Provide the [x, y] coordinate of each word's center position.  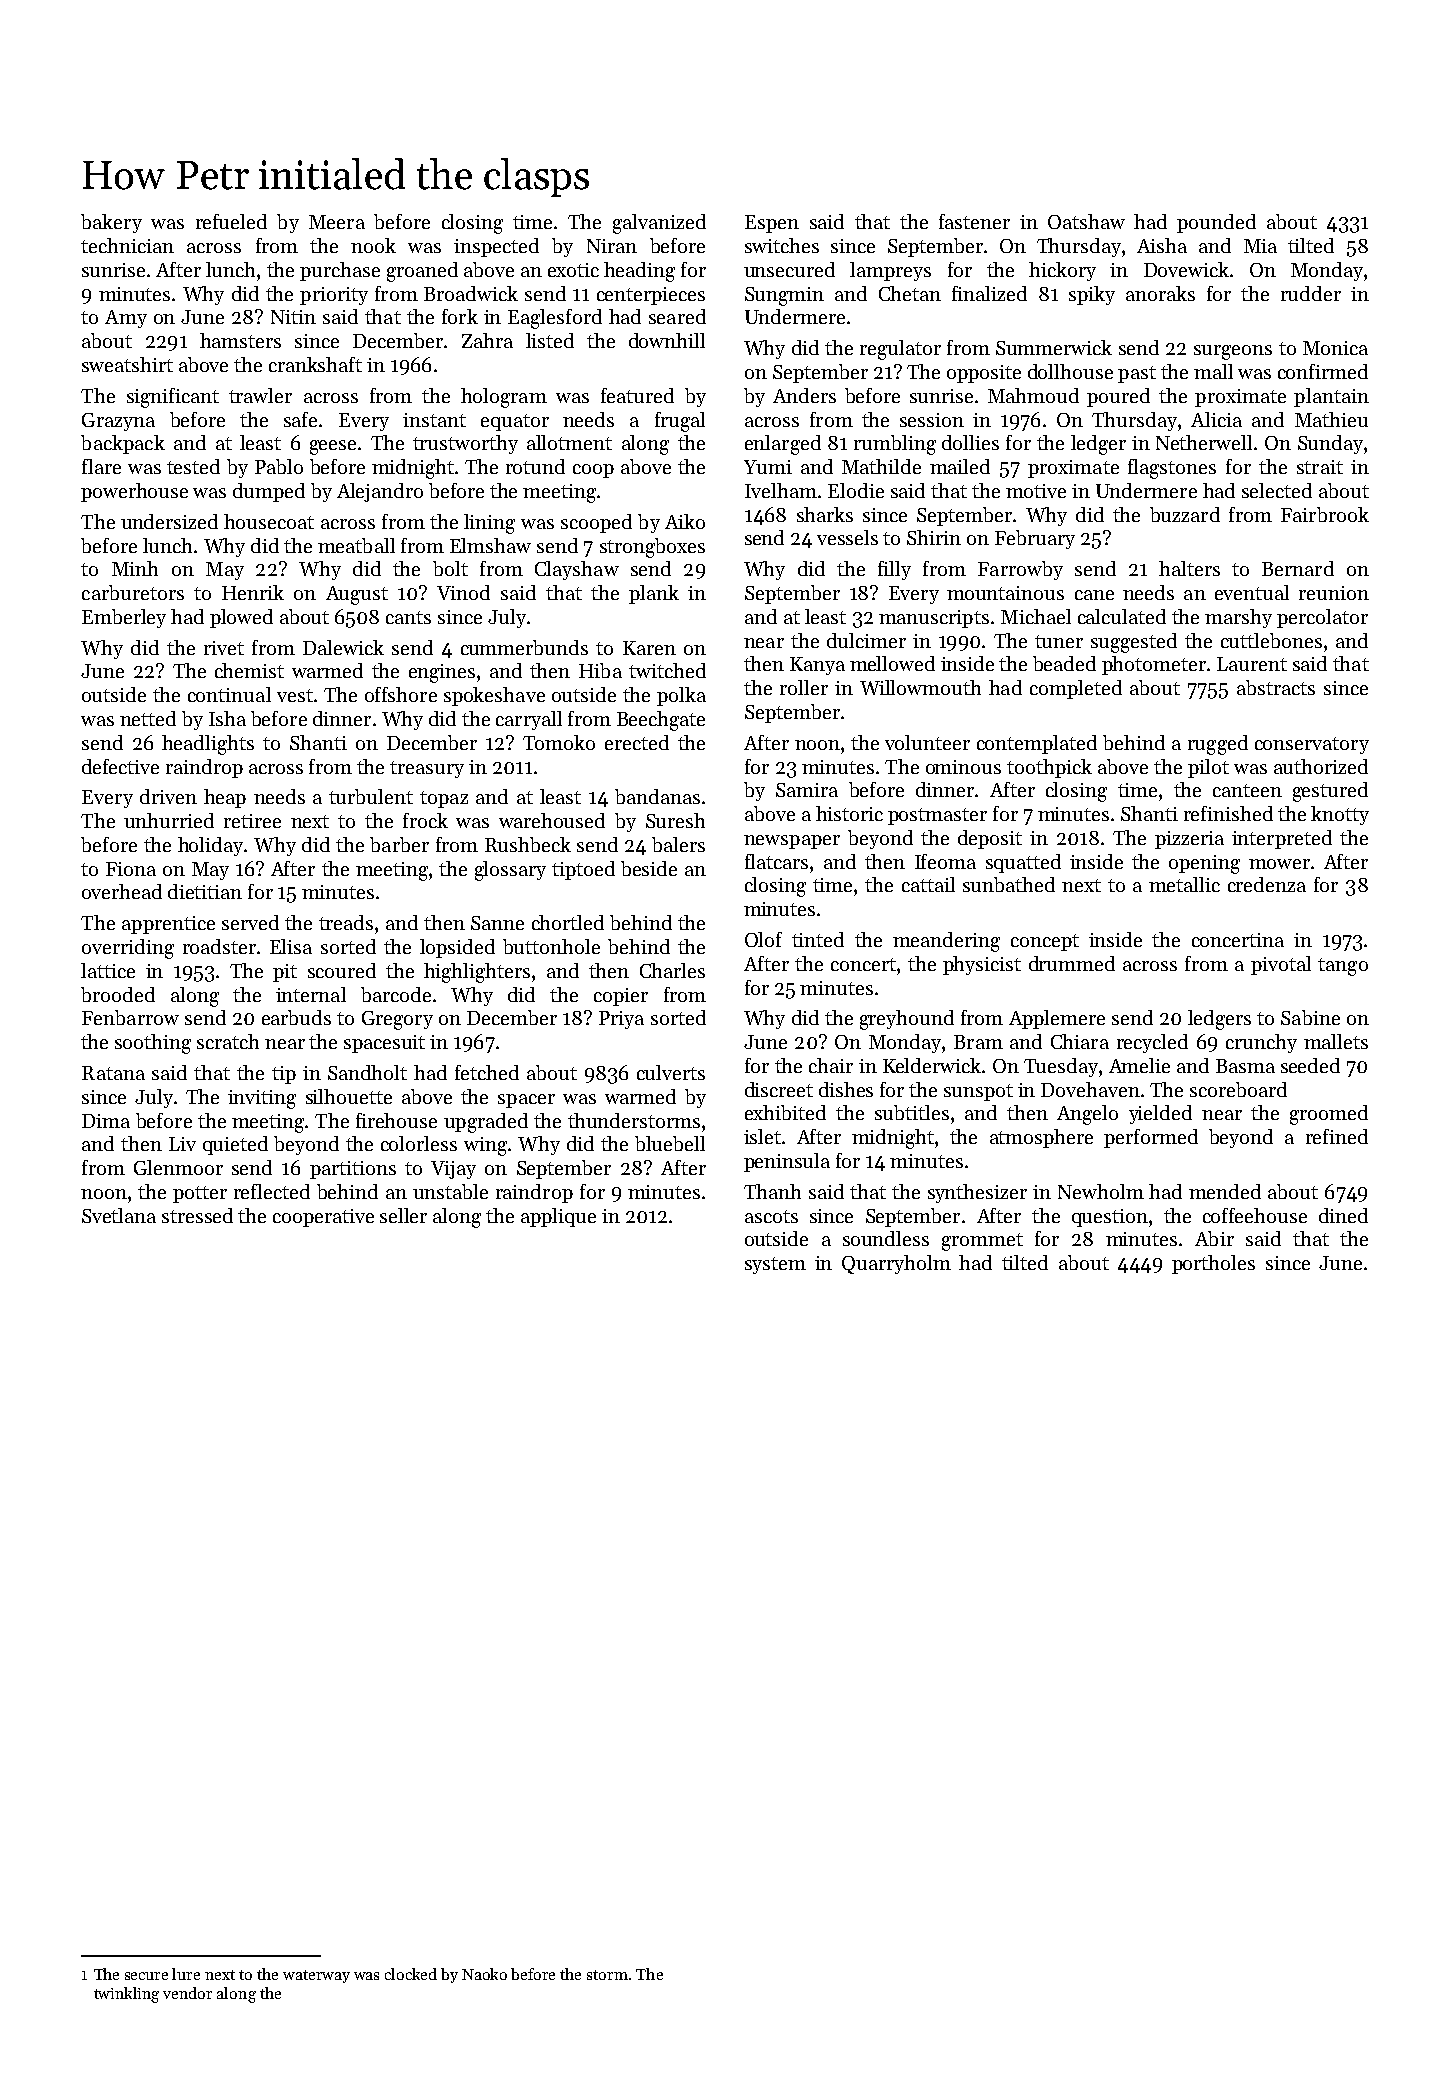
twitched [667, 670]
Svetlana [119, 1215]
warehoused [552, 820]
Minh [135, 568]
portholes [1213, 1264]
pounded [1216, 223]
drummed [1072, 963]
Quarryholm [896, 1264]
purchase [340, 271]
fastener [974, 221]
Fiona [131, 869]
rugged [1218, 745]
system [775, 1265]
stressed [197, 1215]
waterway [316, 1976]
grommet [982, 1242]
